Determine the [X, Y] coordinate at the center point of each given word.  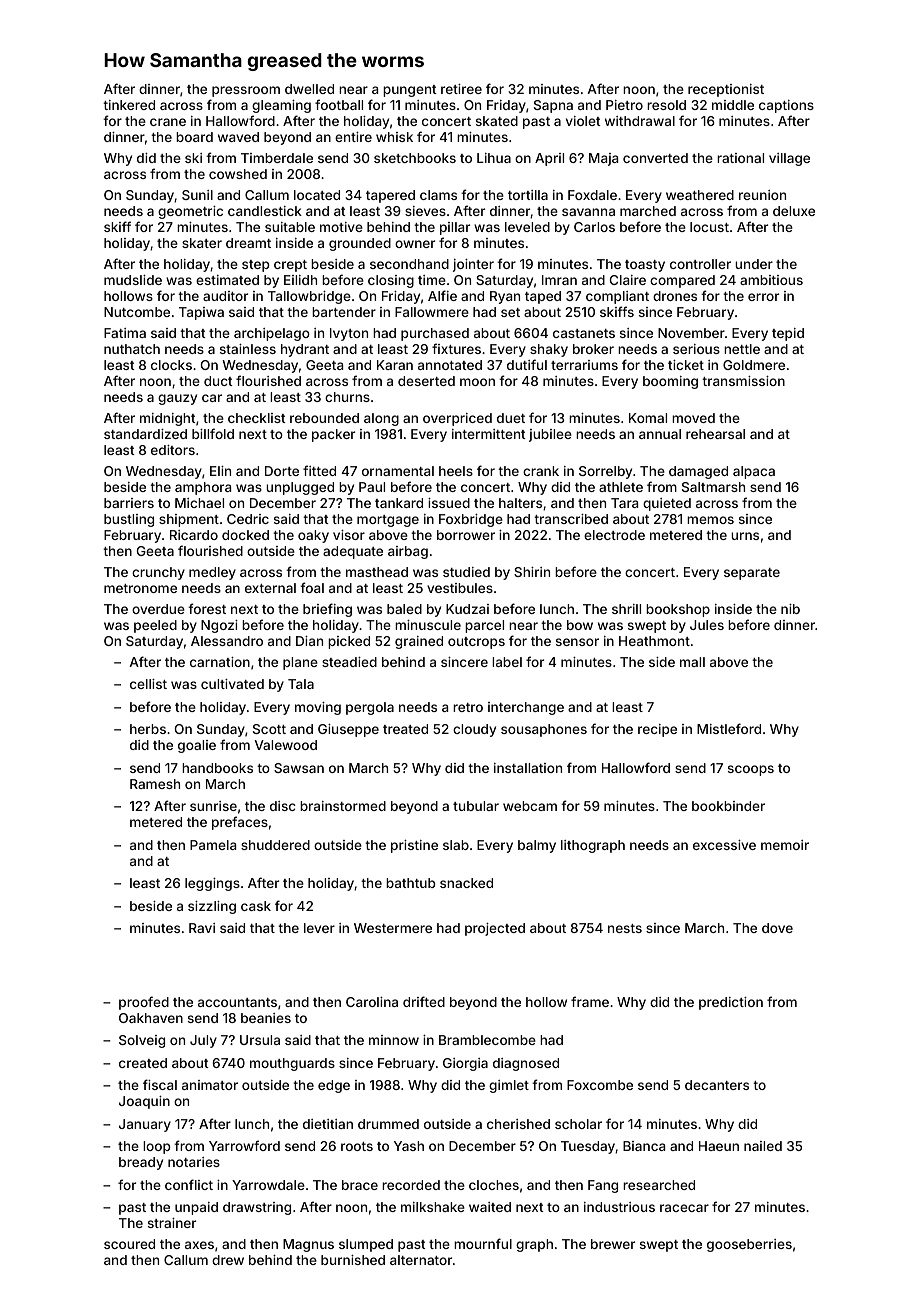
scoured [129, 1244]
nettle [742, 349]
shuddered [275, 845]
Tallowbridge [309, 297]
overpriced [457, 419]
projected [495, 929]
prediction [731, 1003]
